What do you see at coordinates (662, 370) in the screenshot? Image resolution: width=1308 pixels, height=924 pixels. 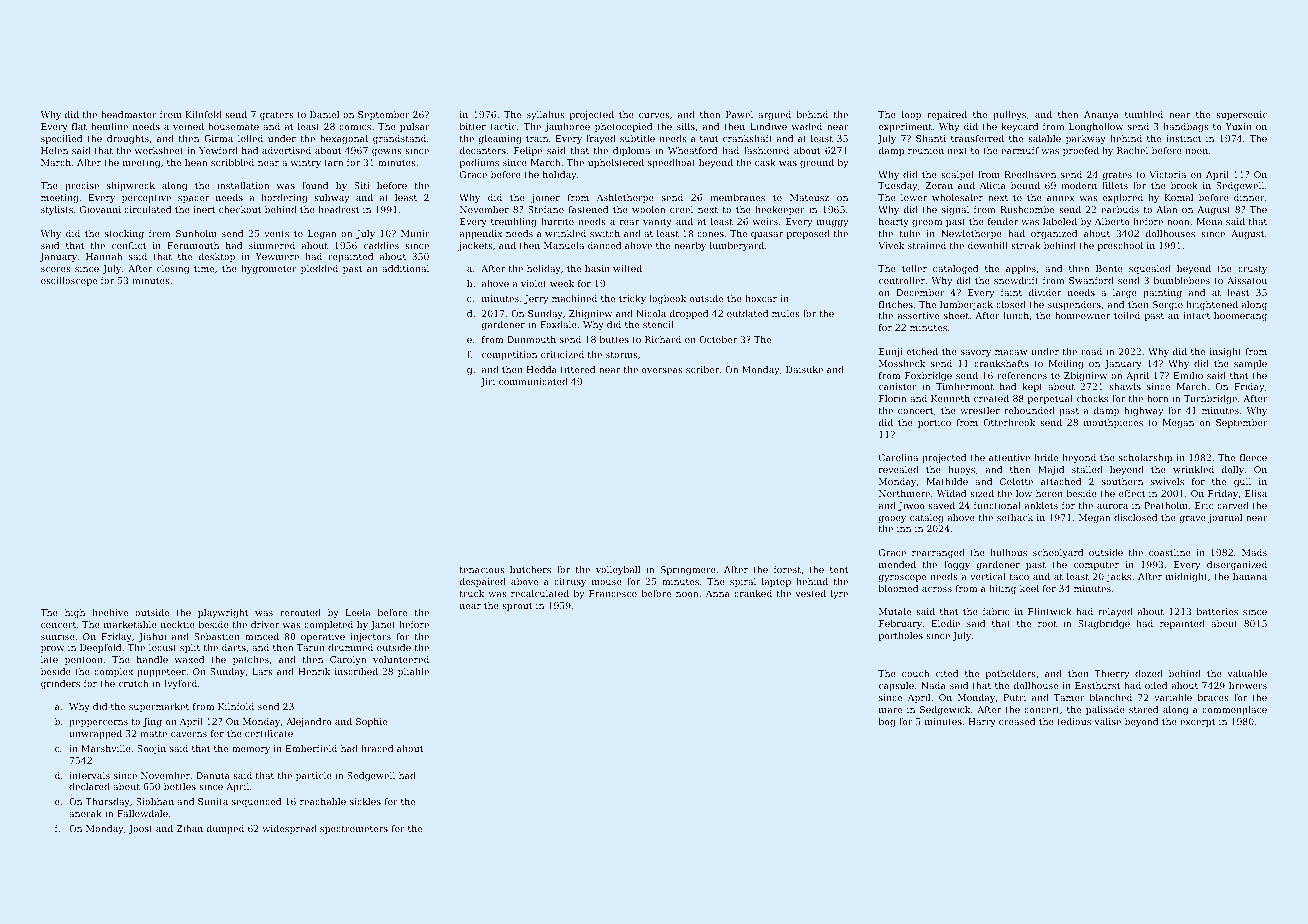 I see `overseas` at bounding box center [662, 370].
